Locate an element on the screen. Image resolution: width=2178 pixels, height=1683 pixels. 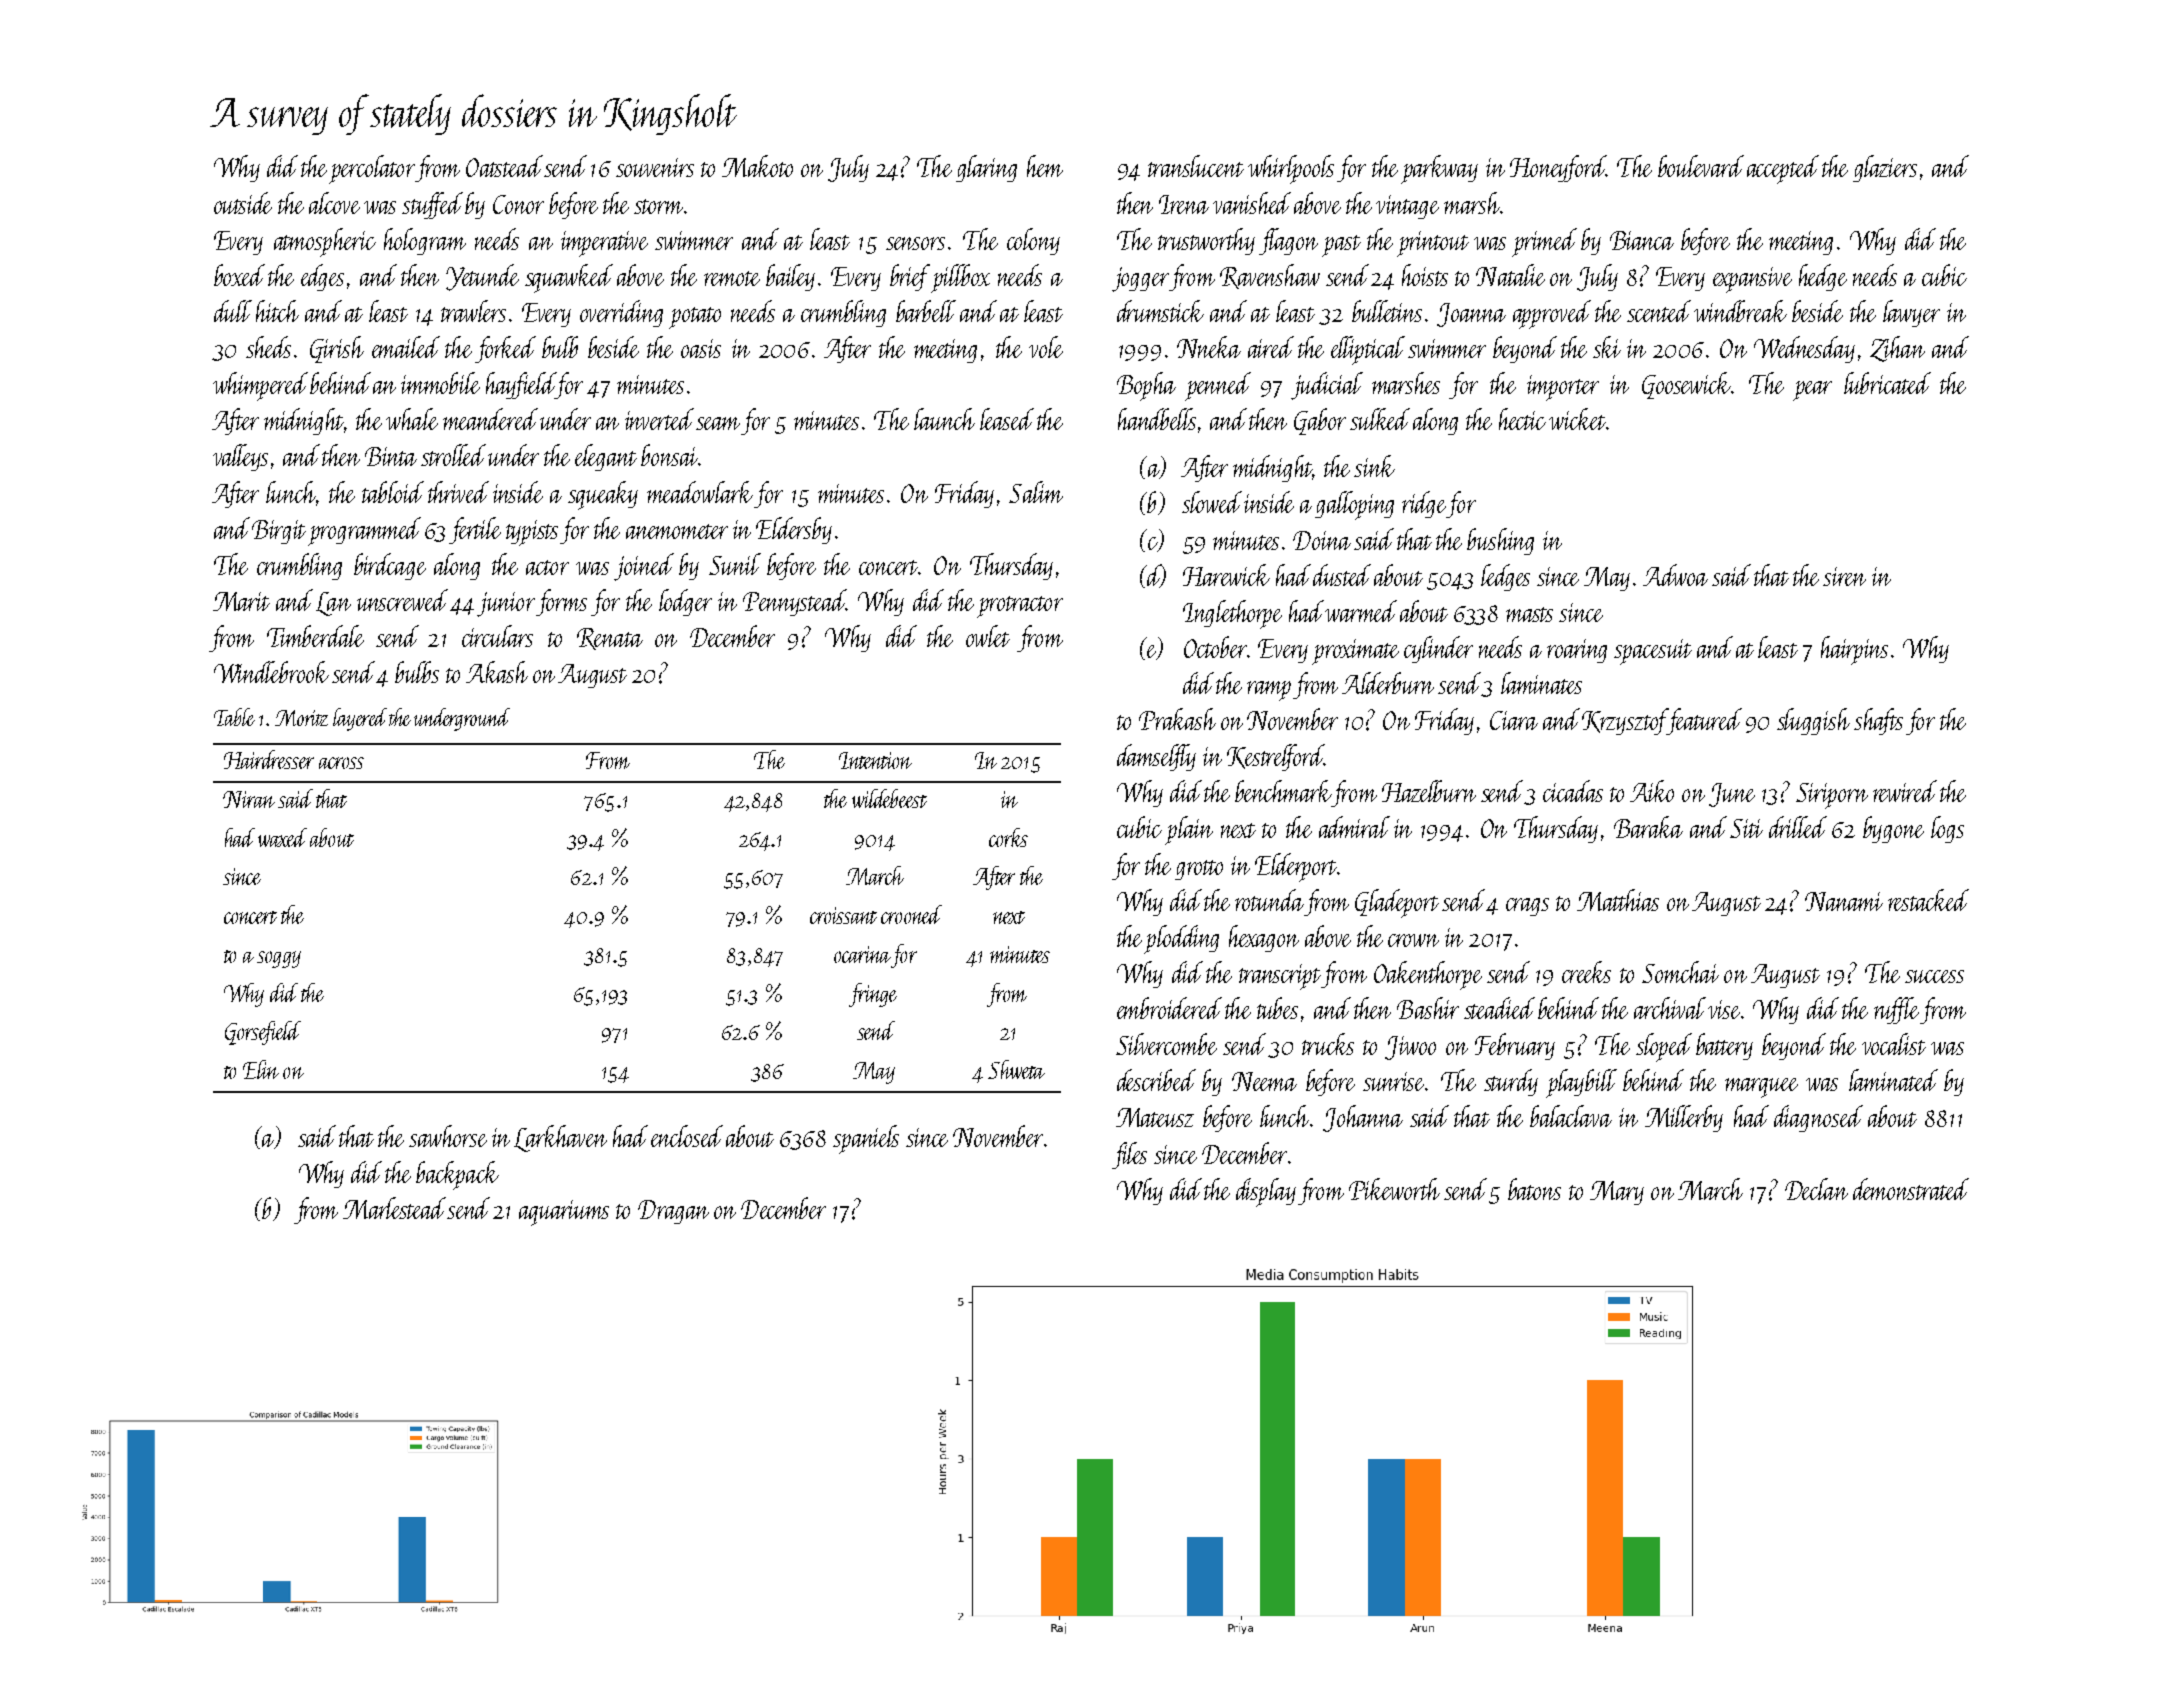
admiral is located at coordinates (1354, 827).
